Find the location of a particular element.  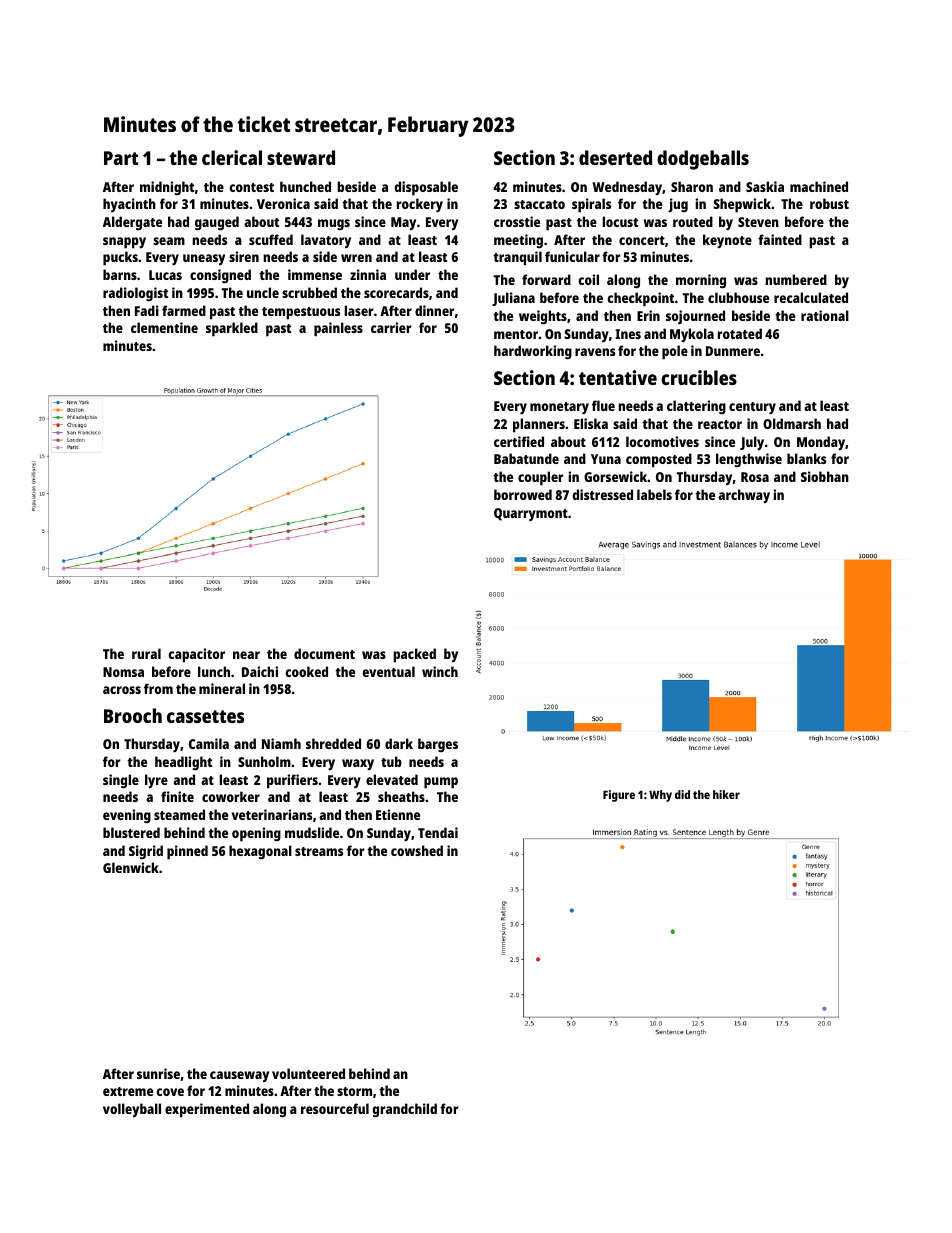

grandchild is located at coordinates (404, 1110).
